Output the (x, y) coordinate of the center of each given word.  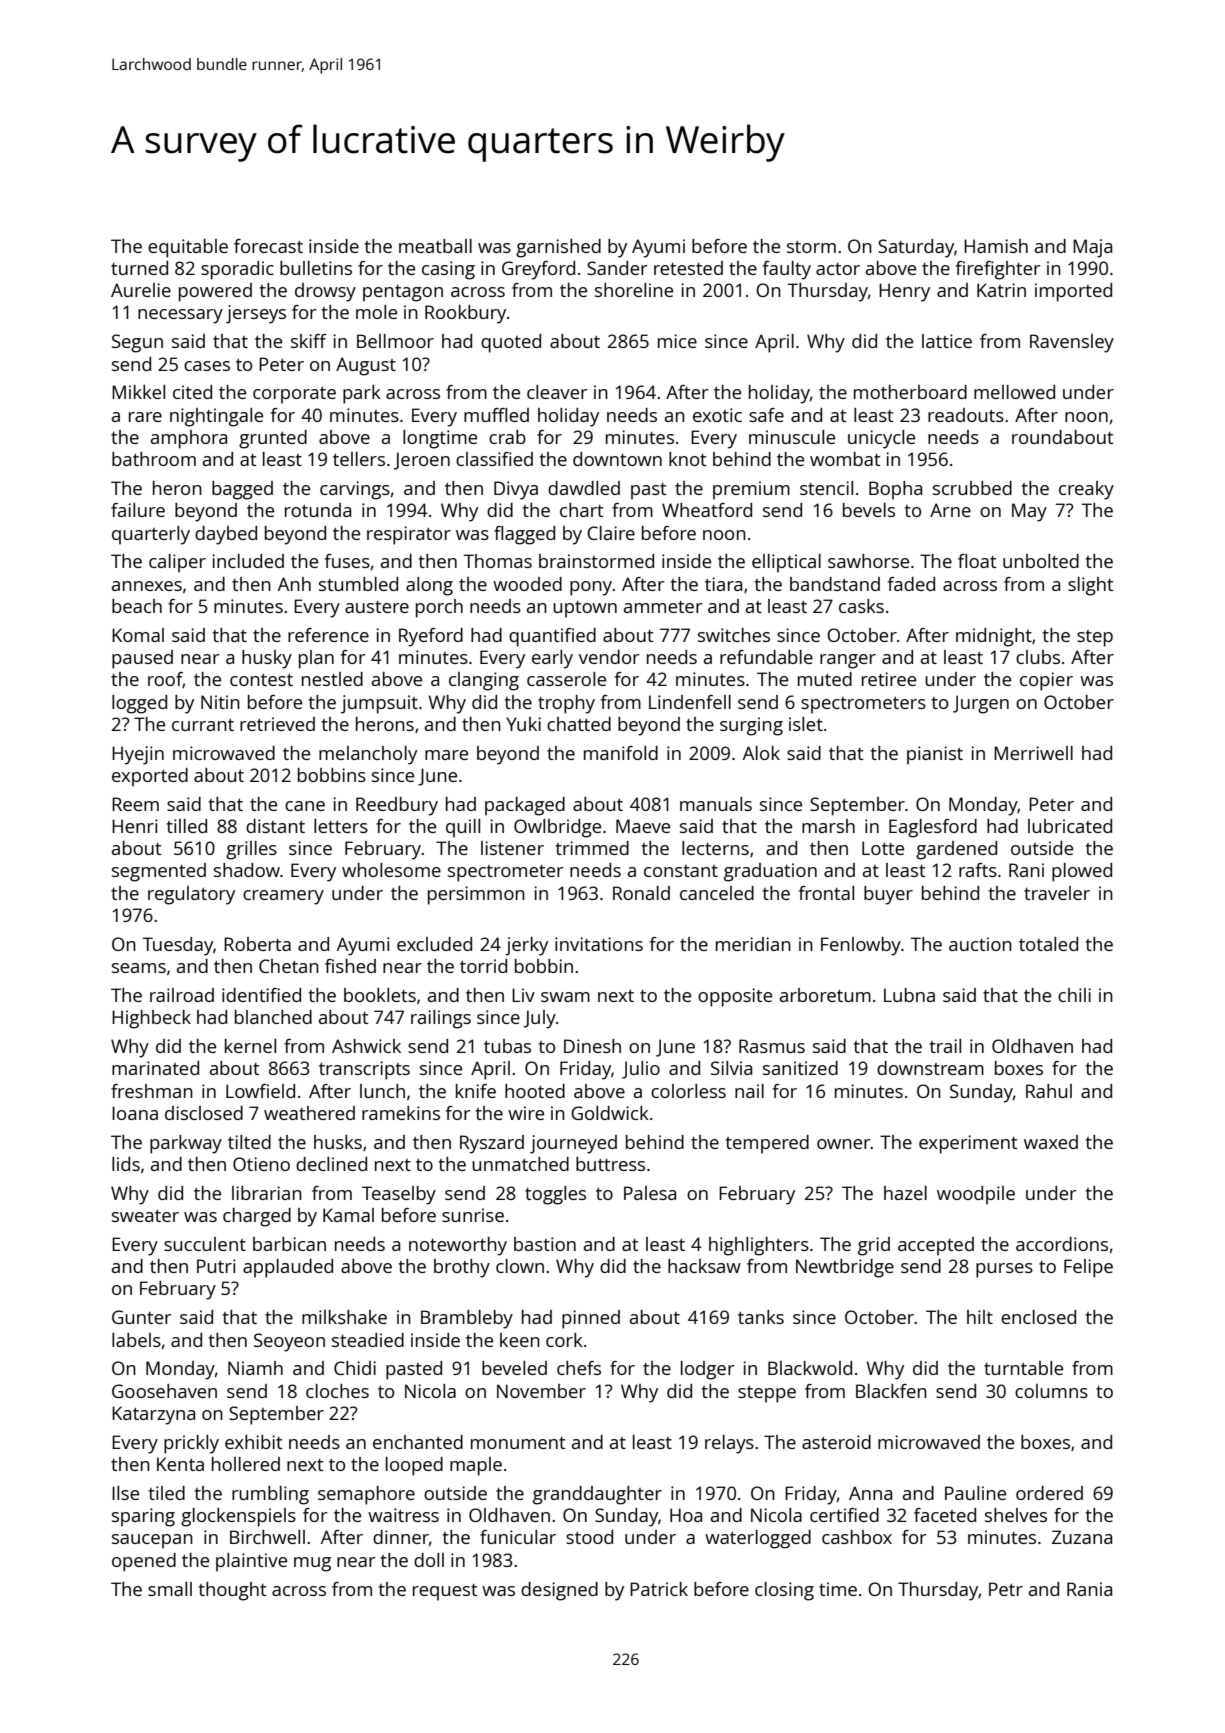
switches (734, 635)
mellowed (1014, 392)
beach (137, 606)
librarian (267, 1193)
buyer (888, 895)
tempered (767, 1144)
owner (844, 1144)
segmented (159, 872)
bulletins (316, 268)
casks (861, 606)
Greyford (538, 270)
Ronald (641, 893)
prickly (191, 1444)
